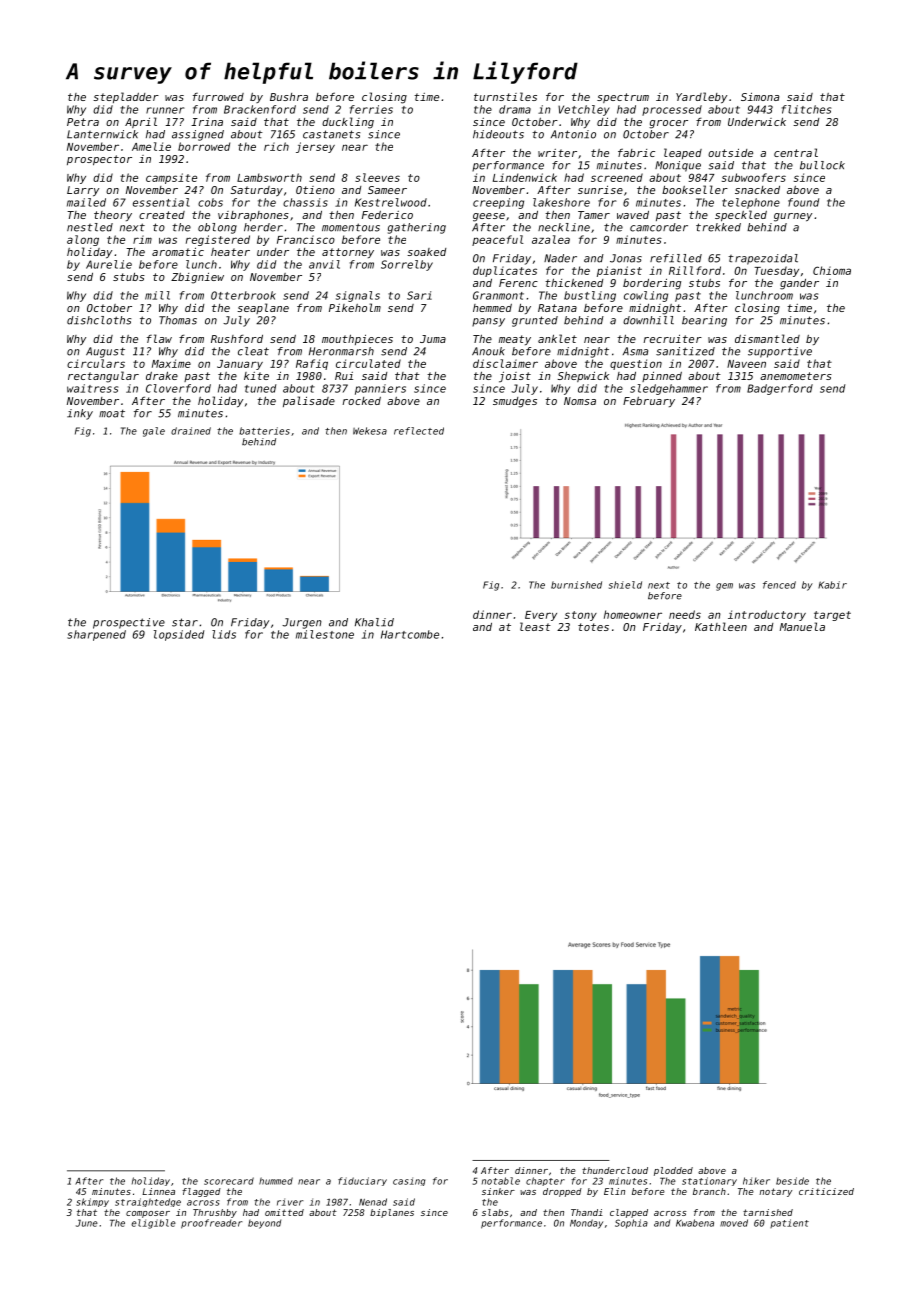 This image has width=924, height=1308. What do you see at coordinates (158, 1191) in the image?
I see `Linnea` at bounding box center [158, 1191].
